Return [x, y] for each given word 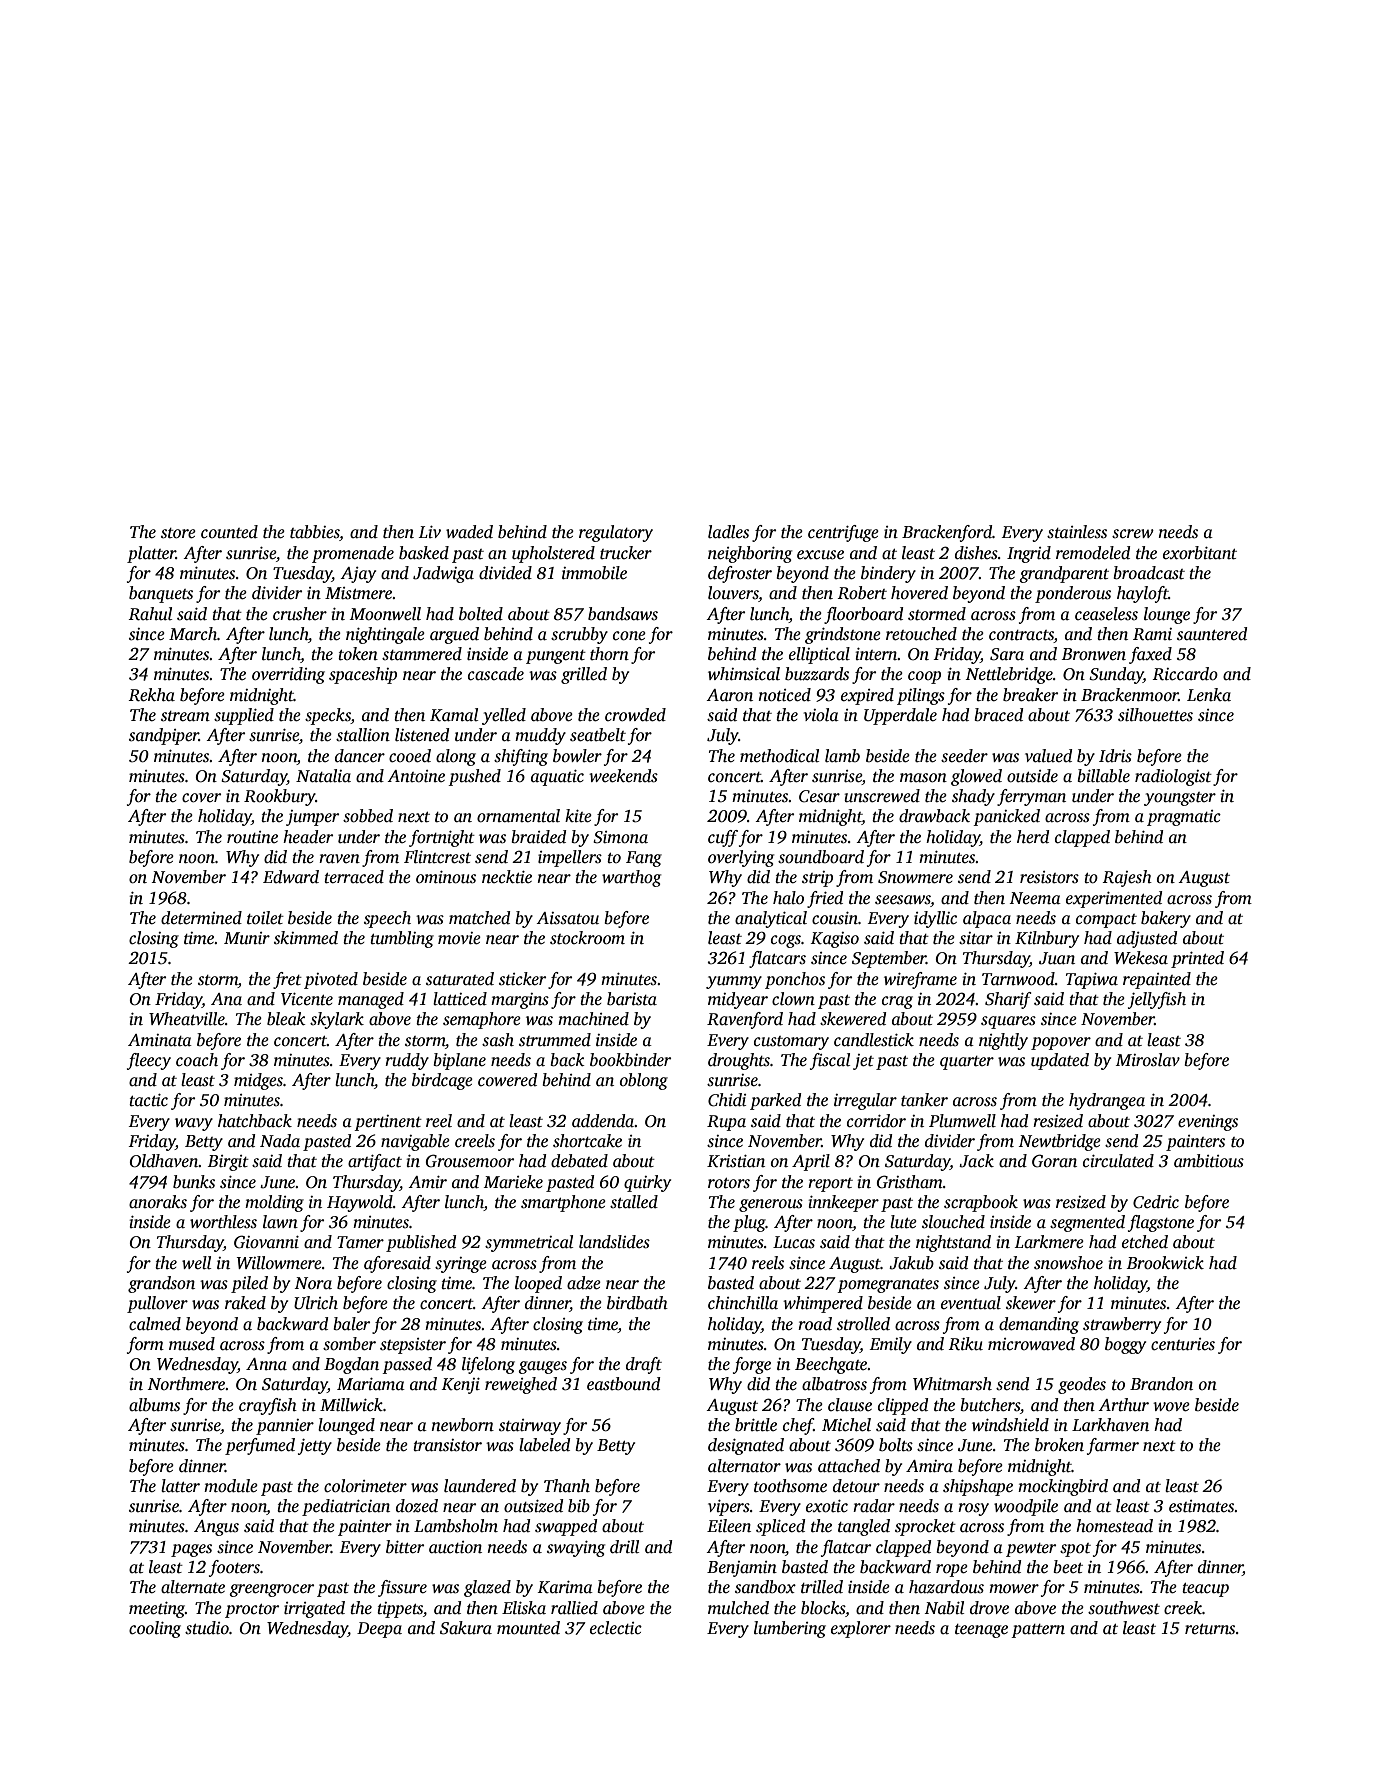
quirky [647, 1183]
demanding [1039, 1325]
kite [578, 816]
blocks [823, 1608]
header [308, 836]
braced [998, 715]
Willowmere [279, 1263]
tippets [400, 1610]
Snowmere [915, 877]
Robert [862, 593]
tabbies [315, 533]
